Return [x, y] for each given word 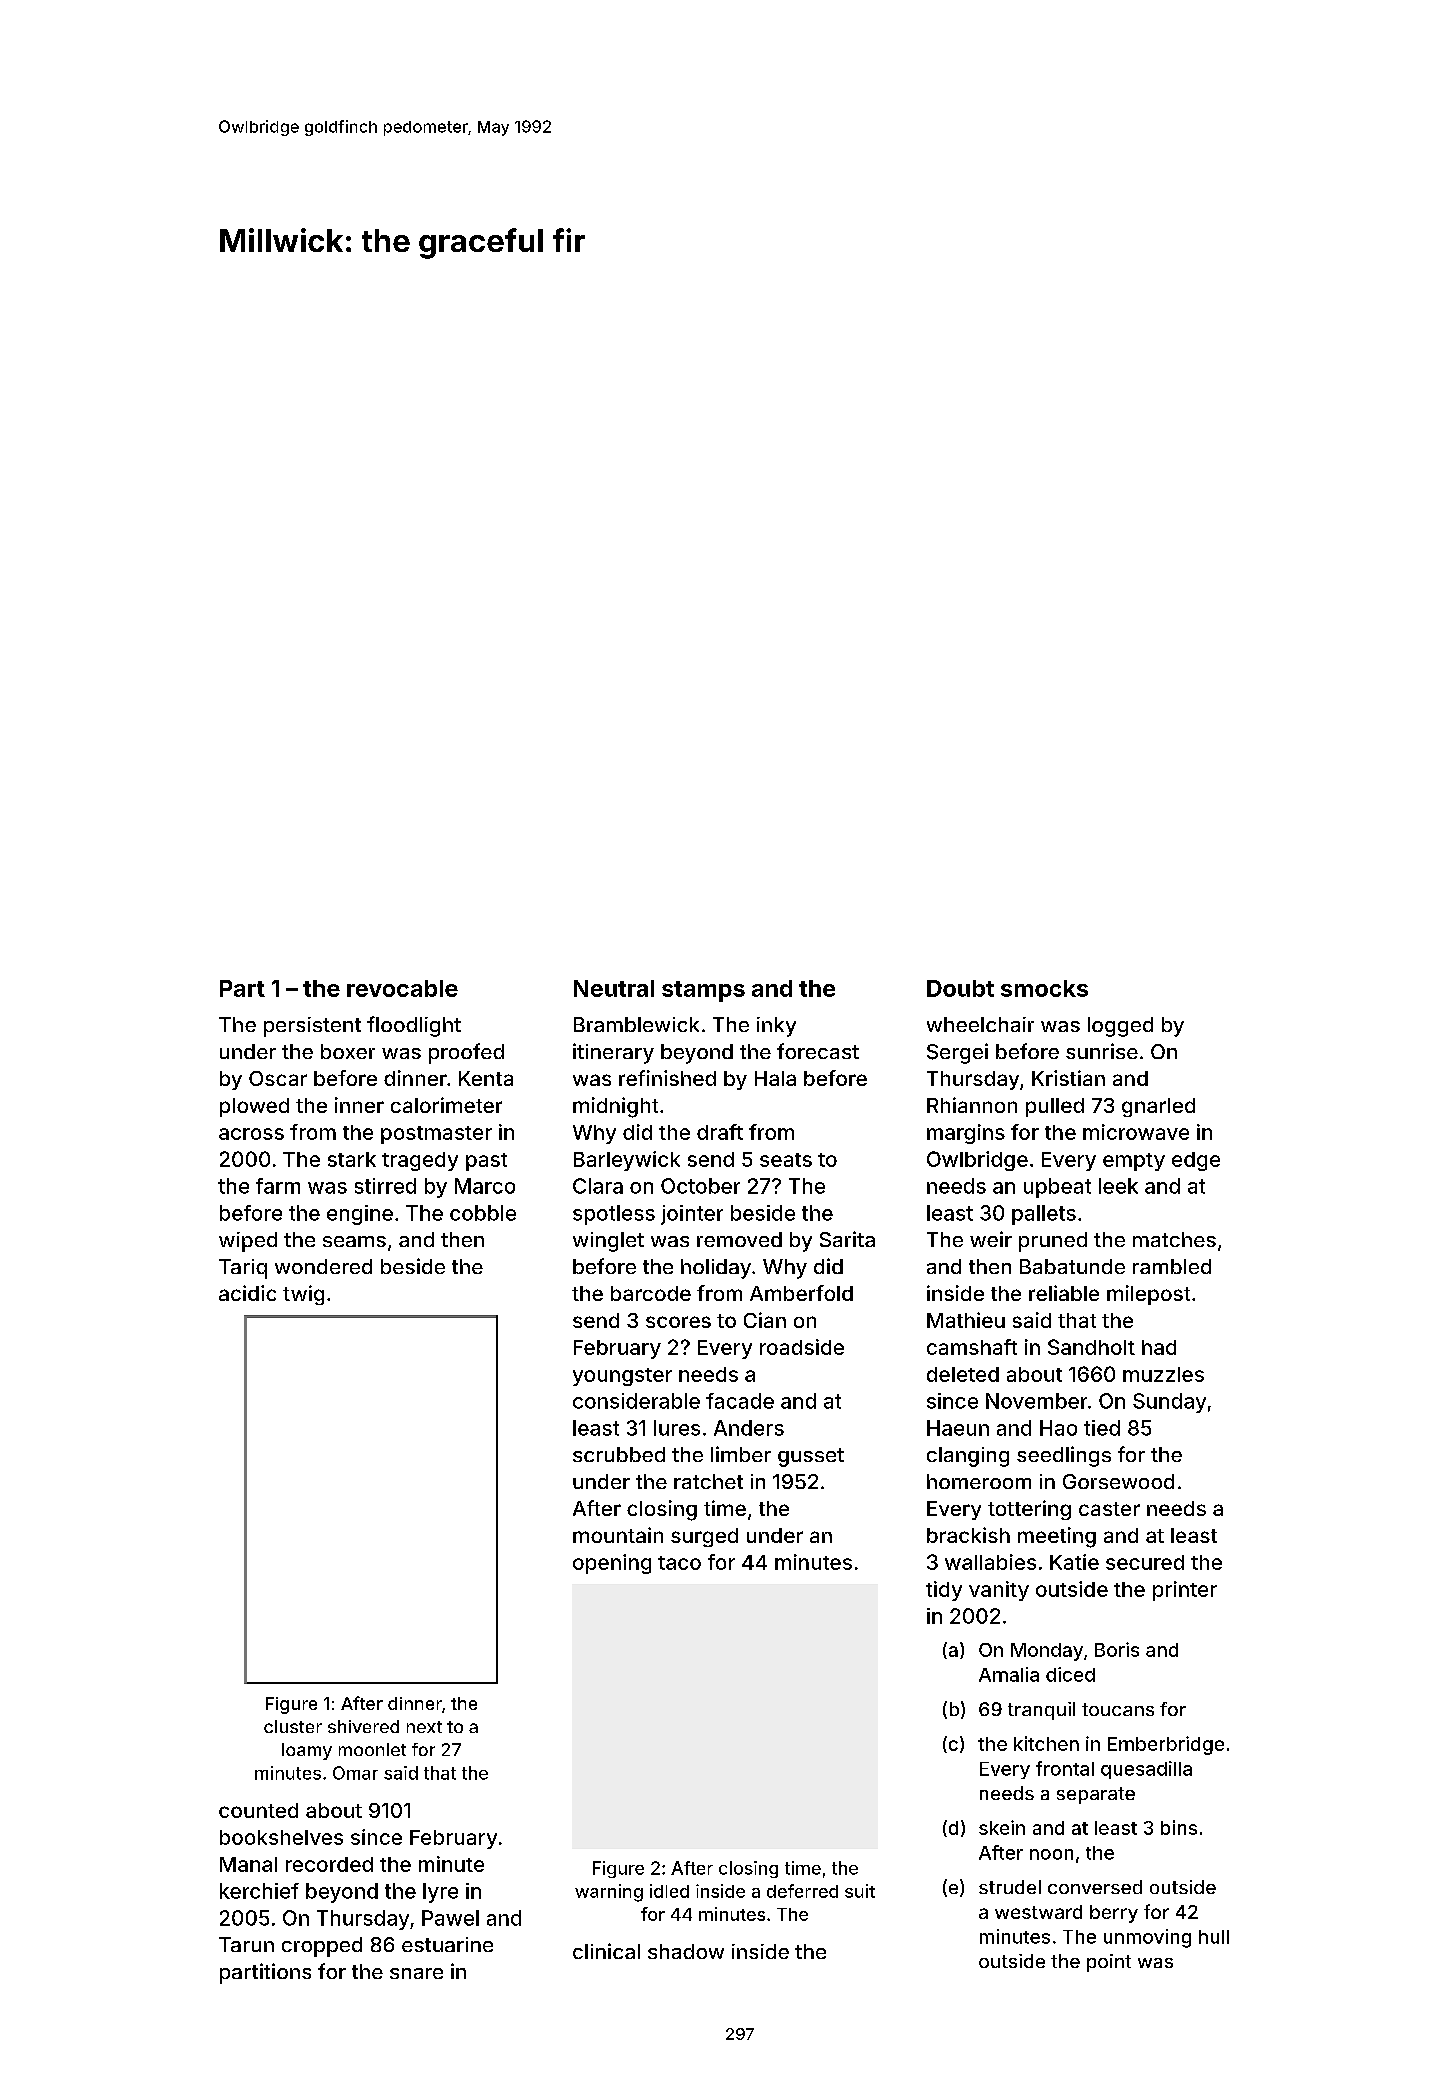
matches [1174, 1239]
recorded [329, 1864]
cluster [293, 1726]
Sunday [1169, 1403]
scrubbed [619, 1454]
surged [704, 1537]
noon [1051, 1854]
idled [669, 1891]
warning [609, 1893]
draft [720, 1132]
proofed [466, 1053]
